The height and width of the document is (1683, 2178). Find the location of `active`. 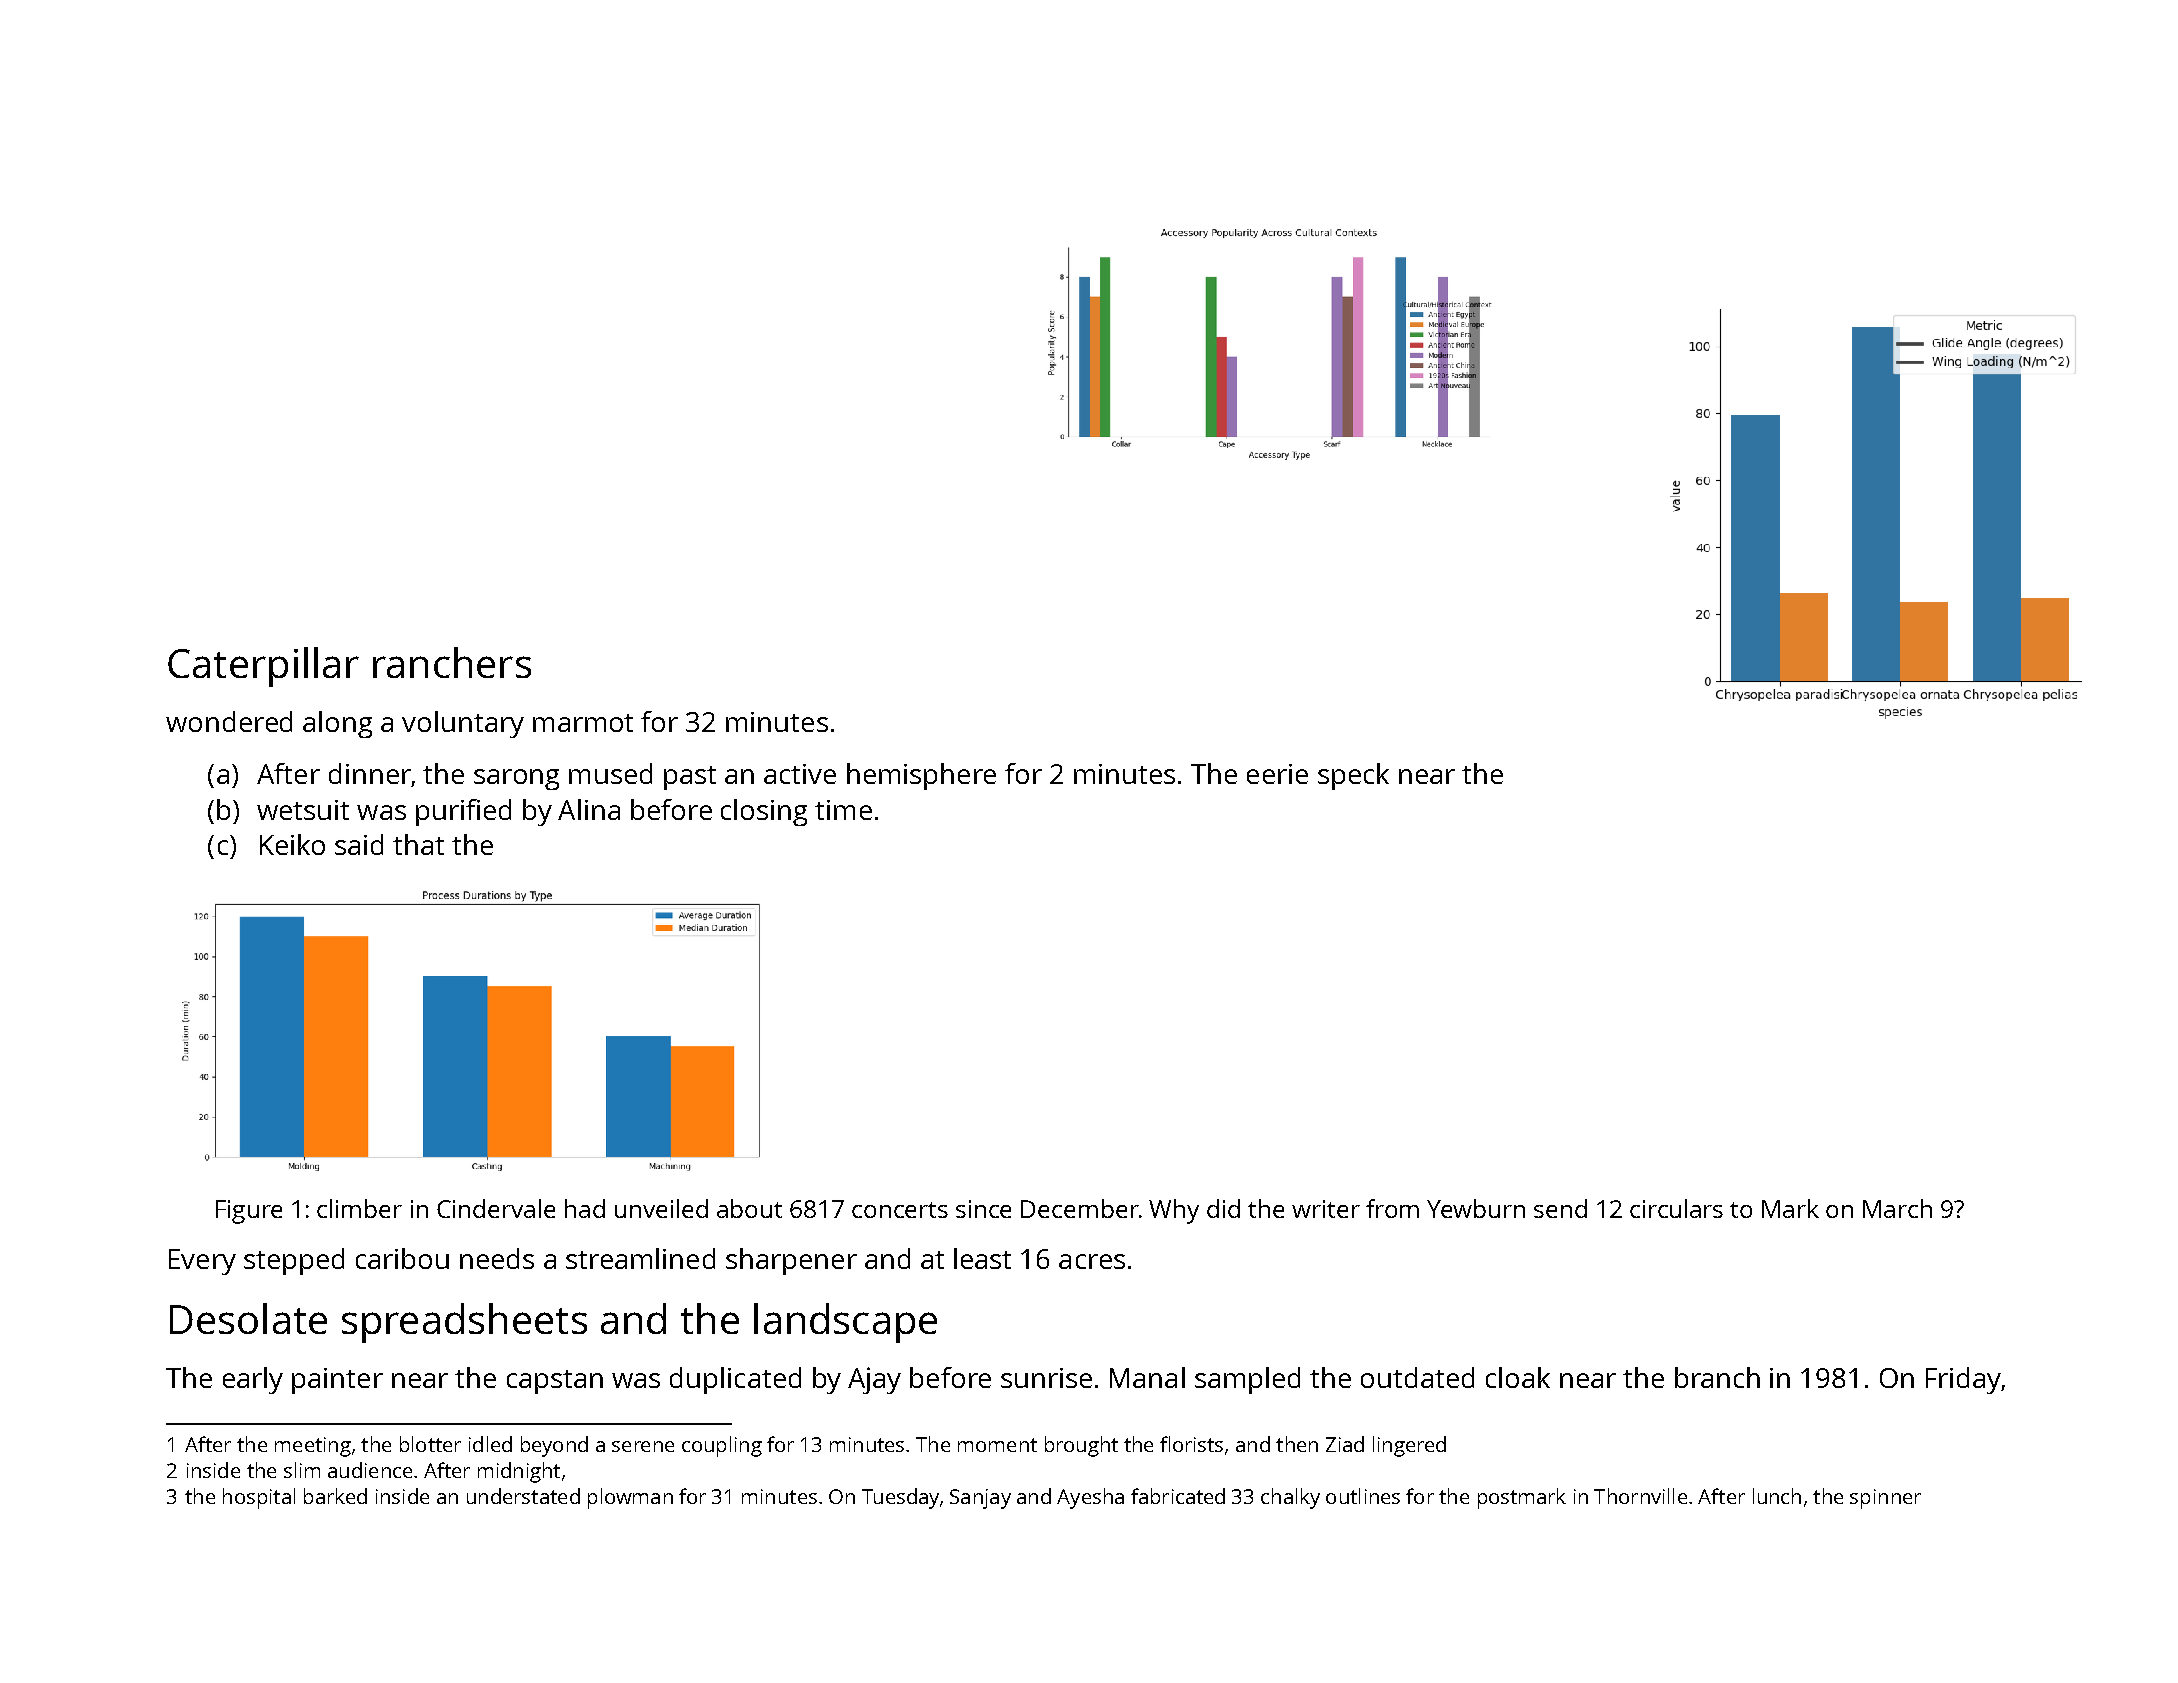

active is located at coordinates (800, 774).
